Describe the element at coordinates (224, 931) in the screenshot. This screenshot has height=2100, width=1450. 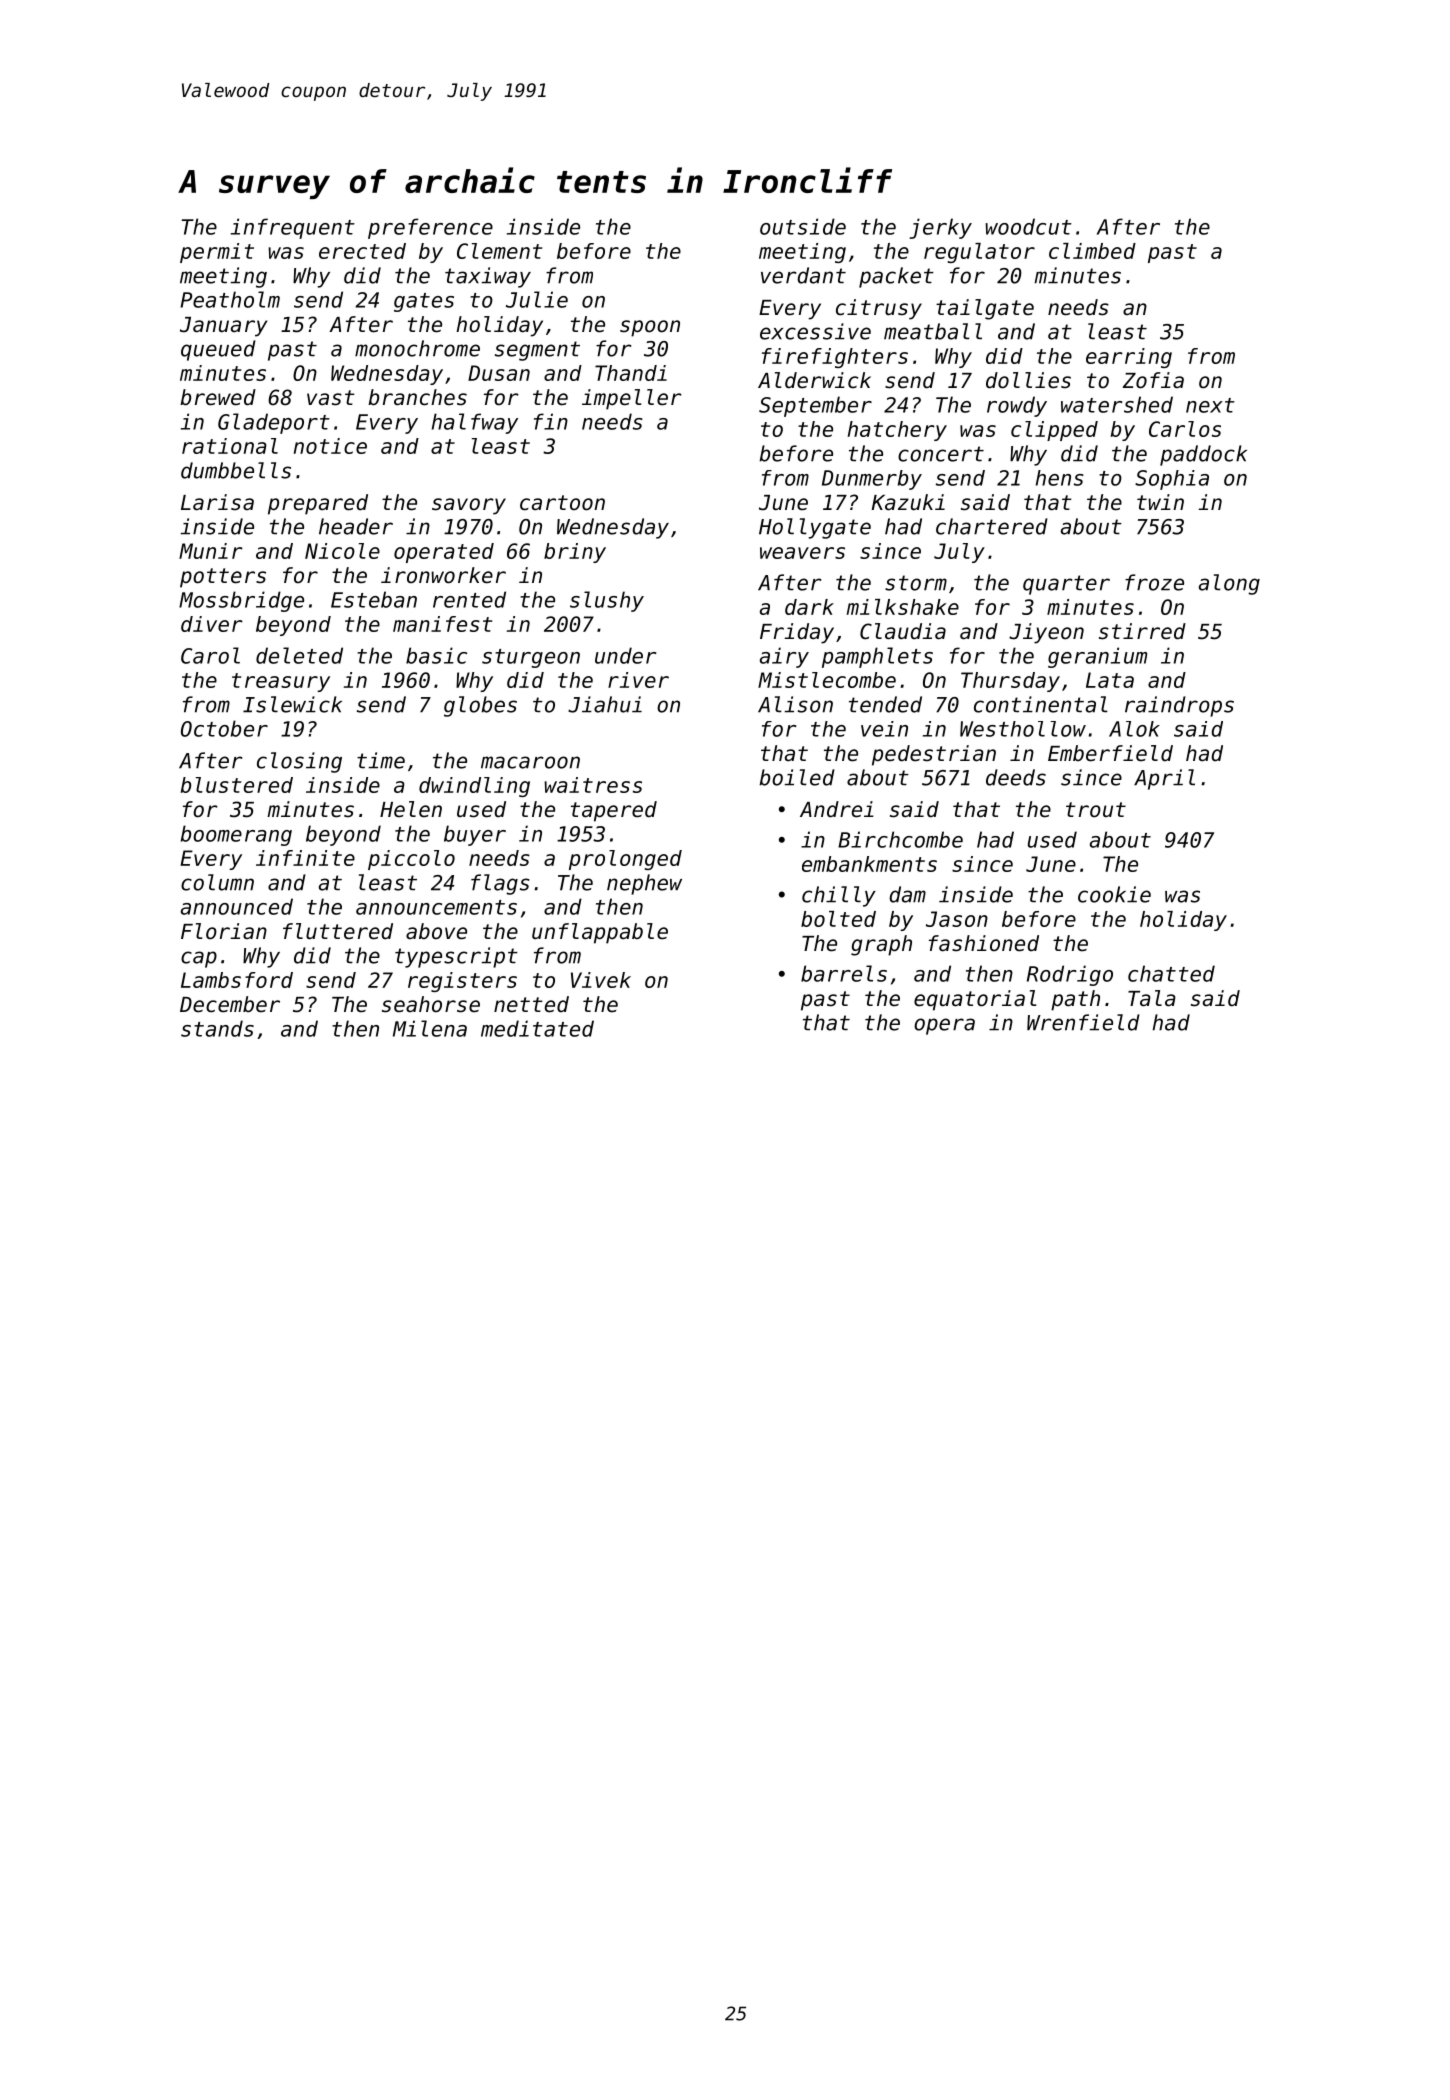
I see `Florian` at that location.
